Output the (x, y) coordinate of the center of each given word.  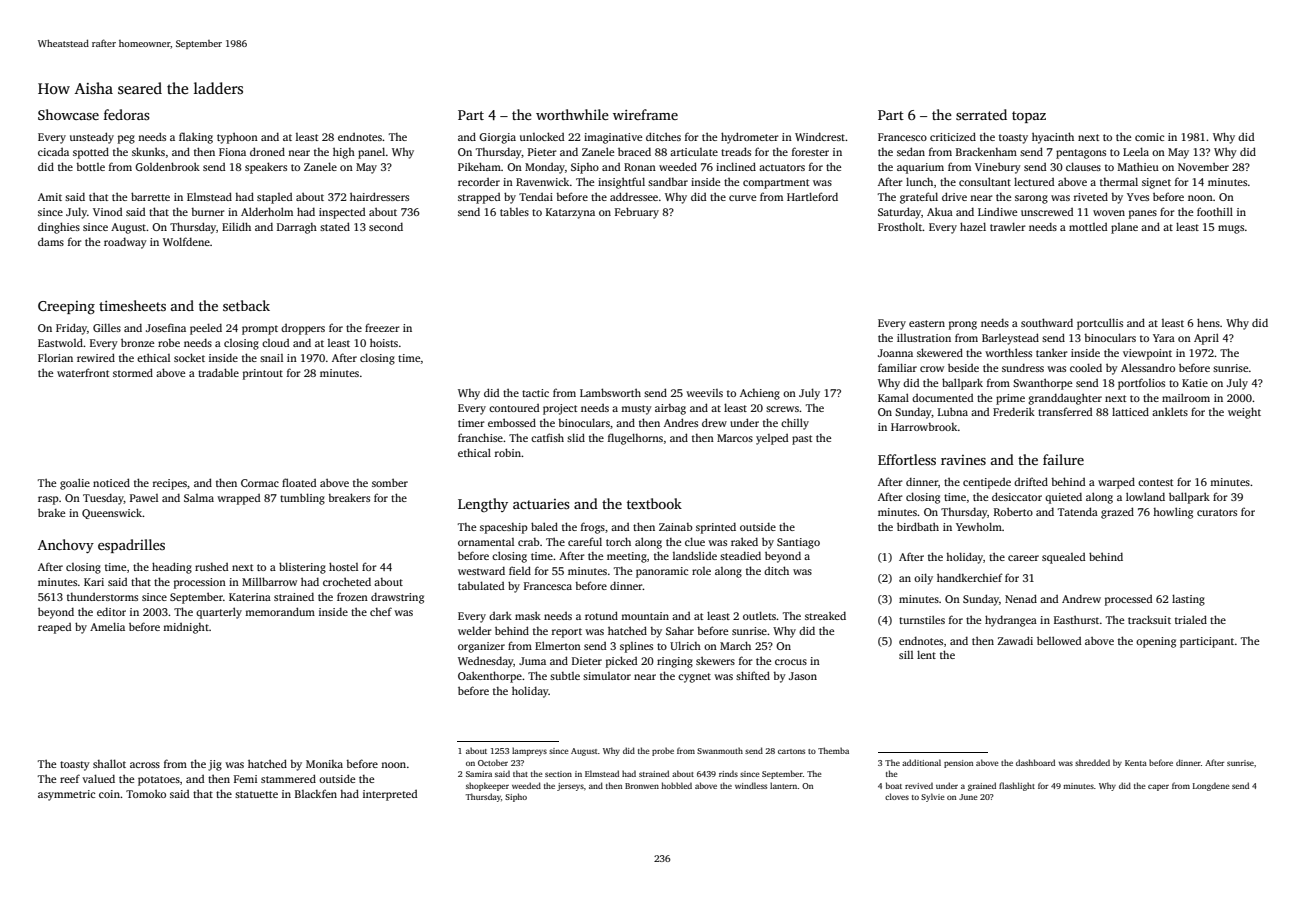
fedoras (127, 114)
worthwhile (572, 114)
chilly (795, 424)
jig (215, 765)
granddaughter (1065, 399)
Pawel (144, 498)
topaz (1029, 117)
